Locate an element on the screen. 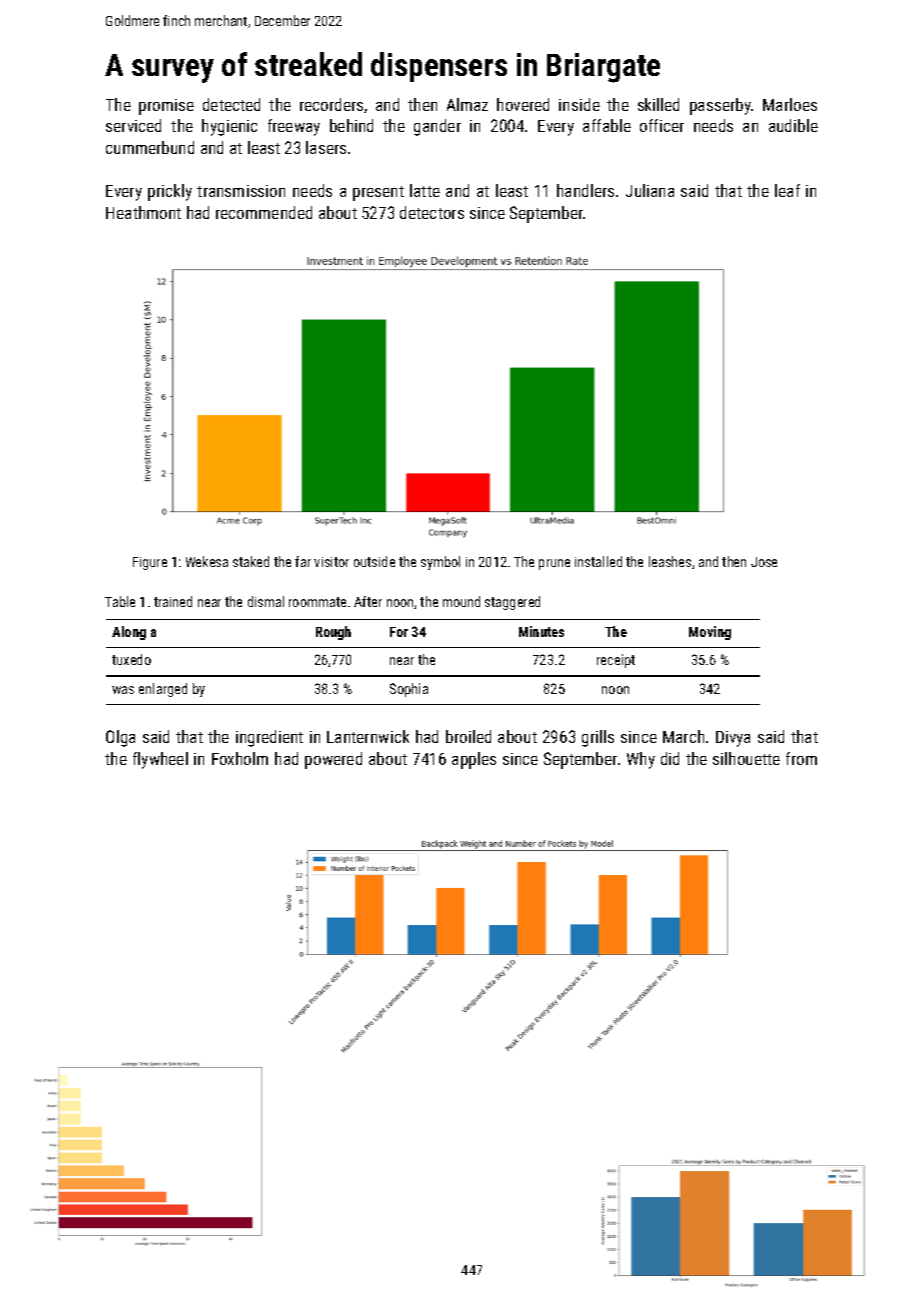 The width and height of the screenshot is (924, 1308). prune is located at coordinates (554, 564).
